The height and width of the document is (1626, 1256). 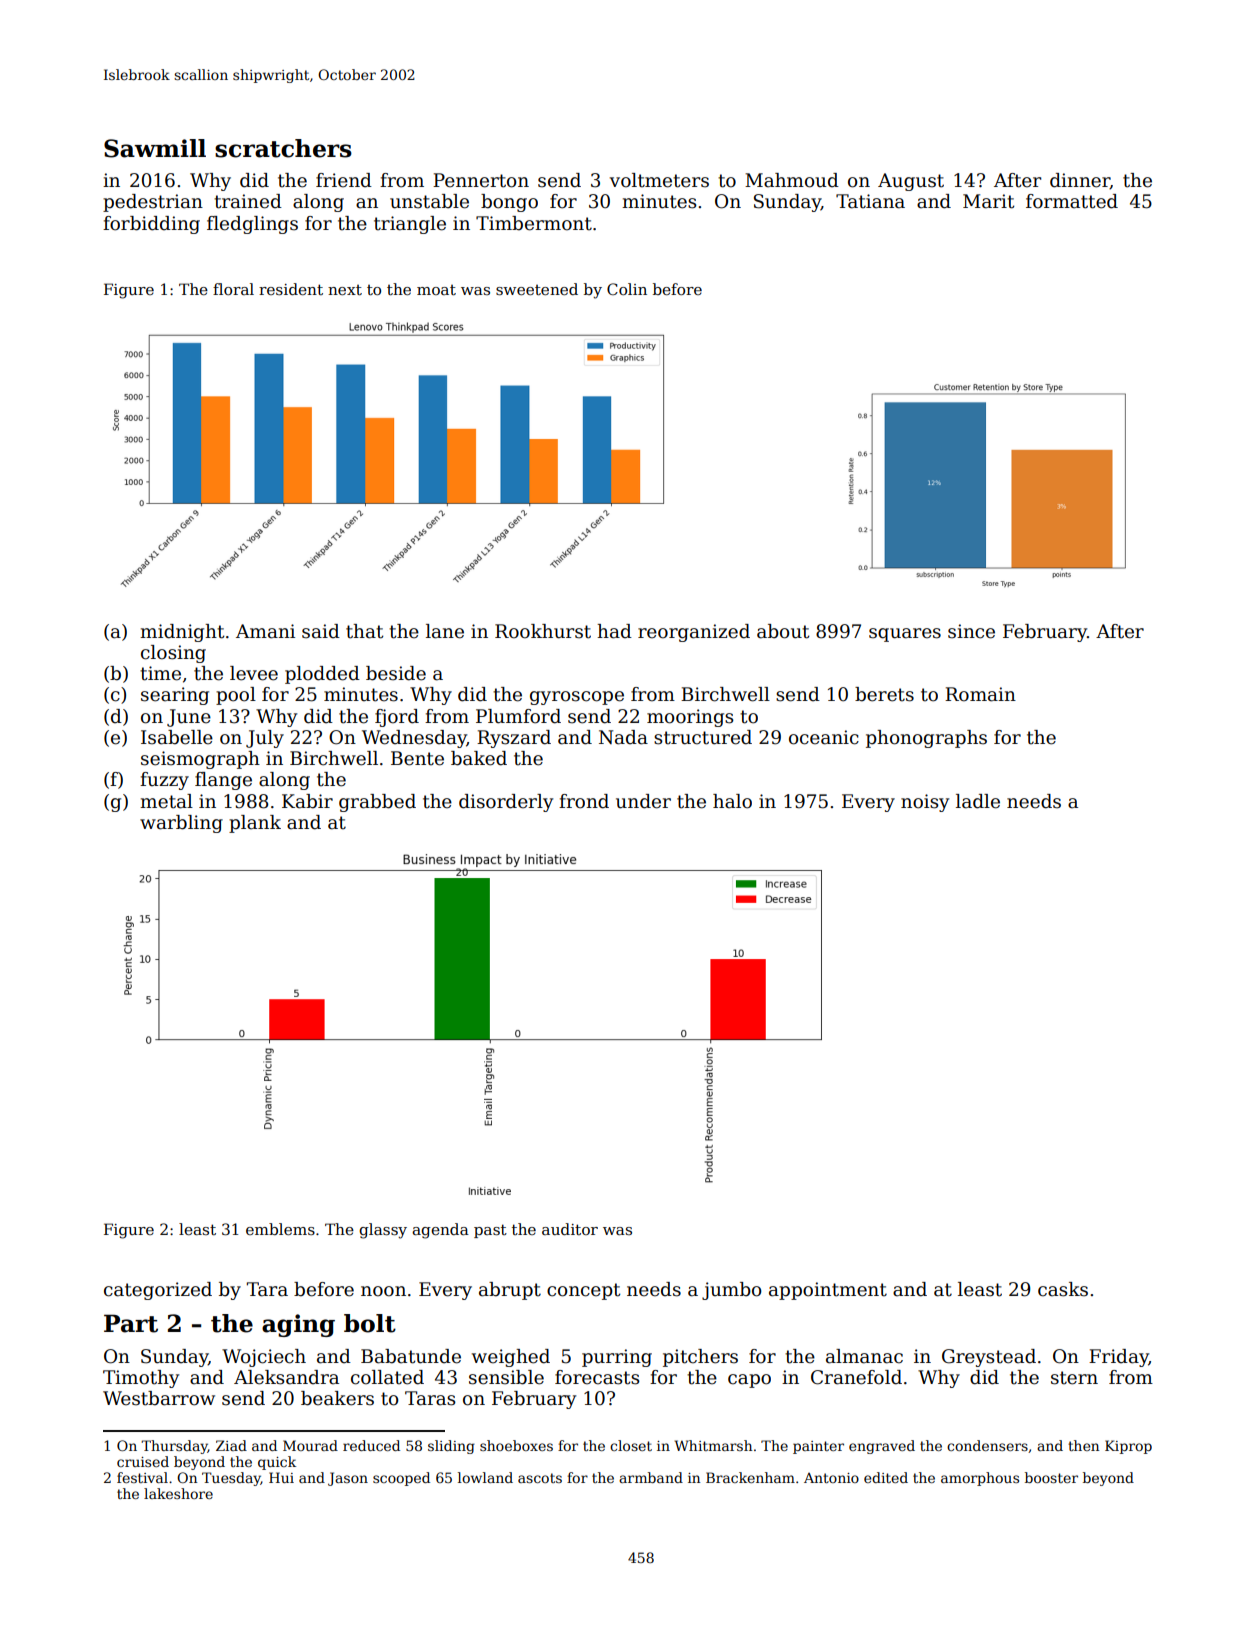 What do you see at coordinates (980, 694) in the document?
I see `Romain` at bounding box center [980, 694].
